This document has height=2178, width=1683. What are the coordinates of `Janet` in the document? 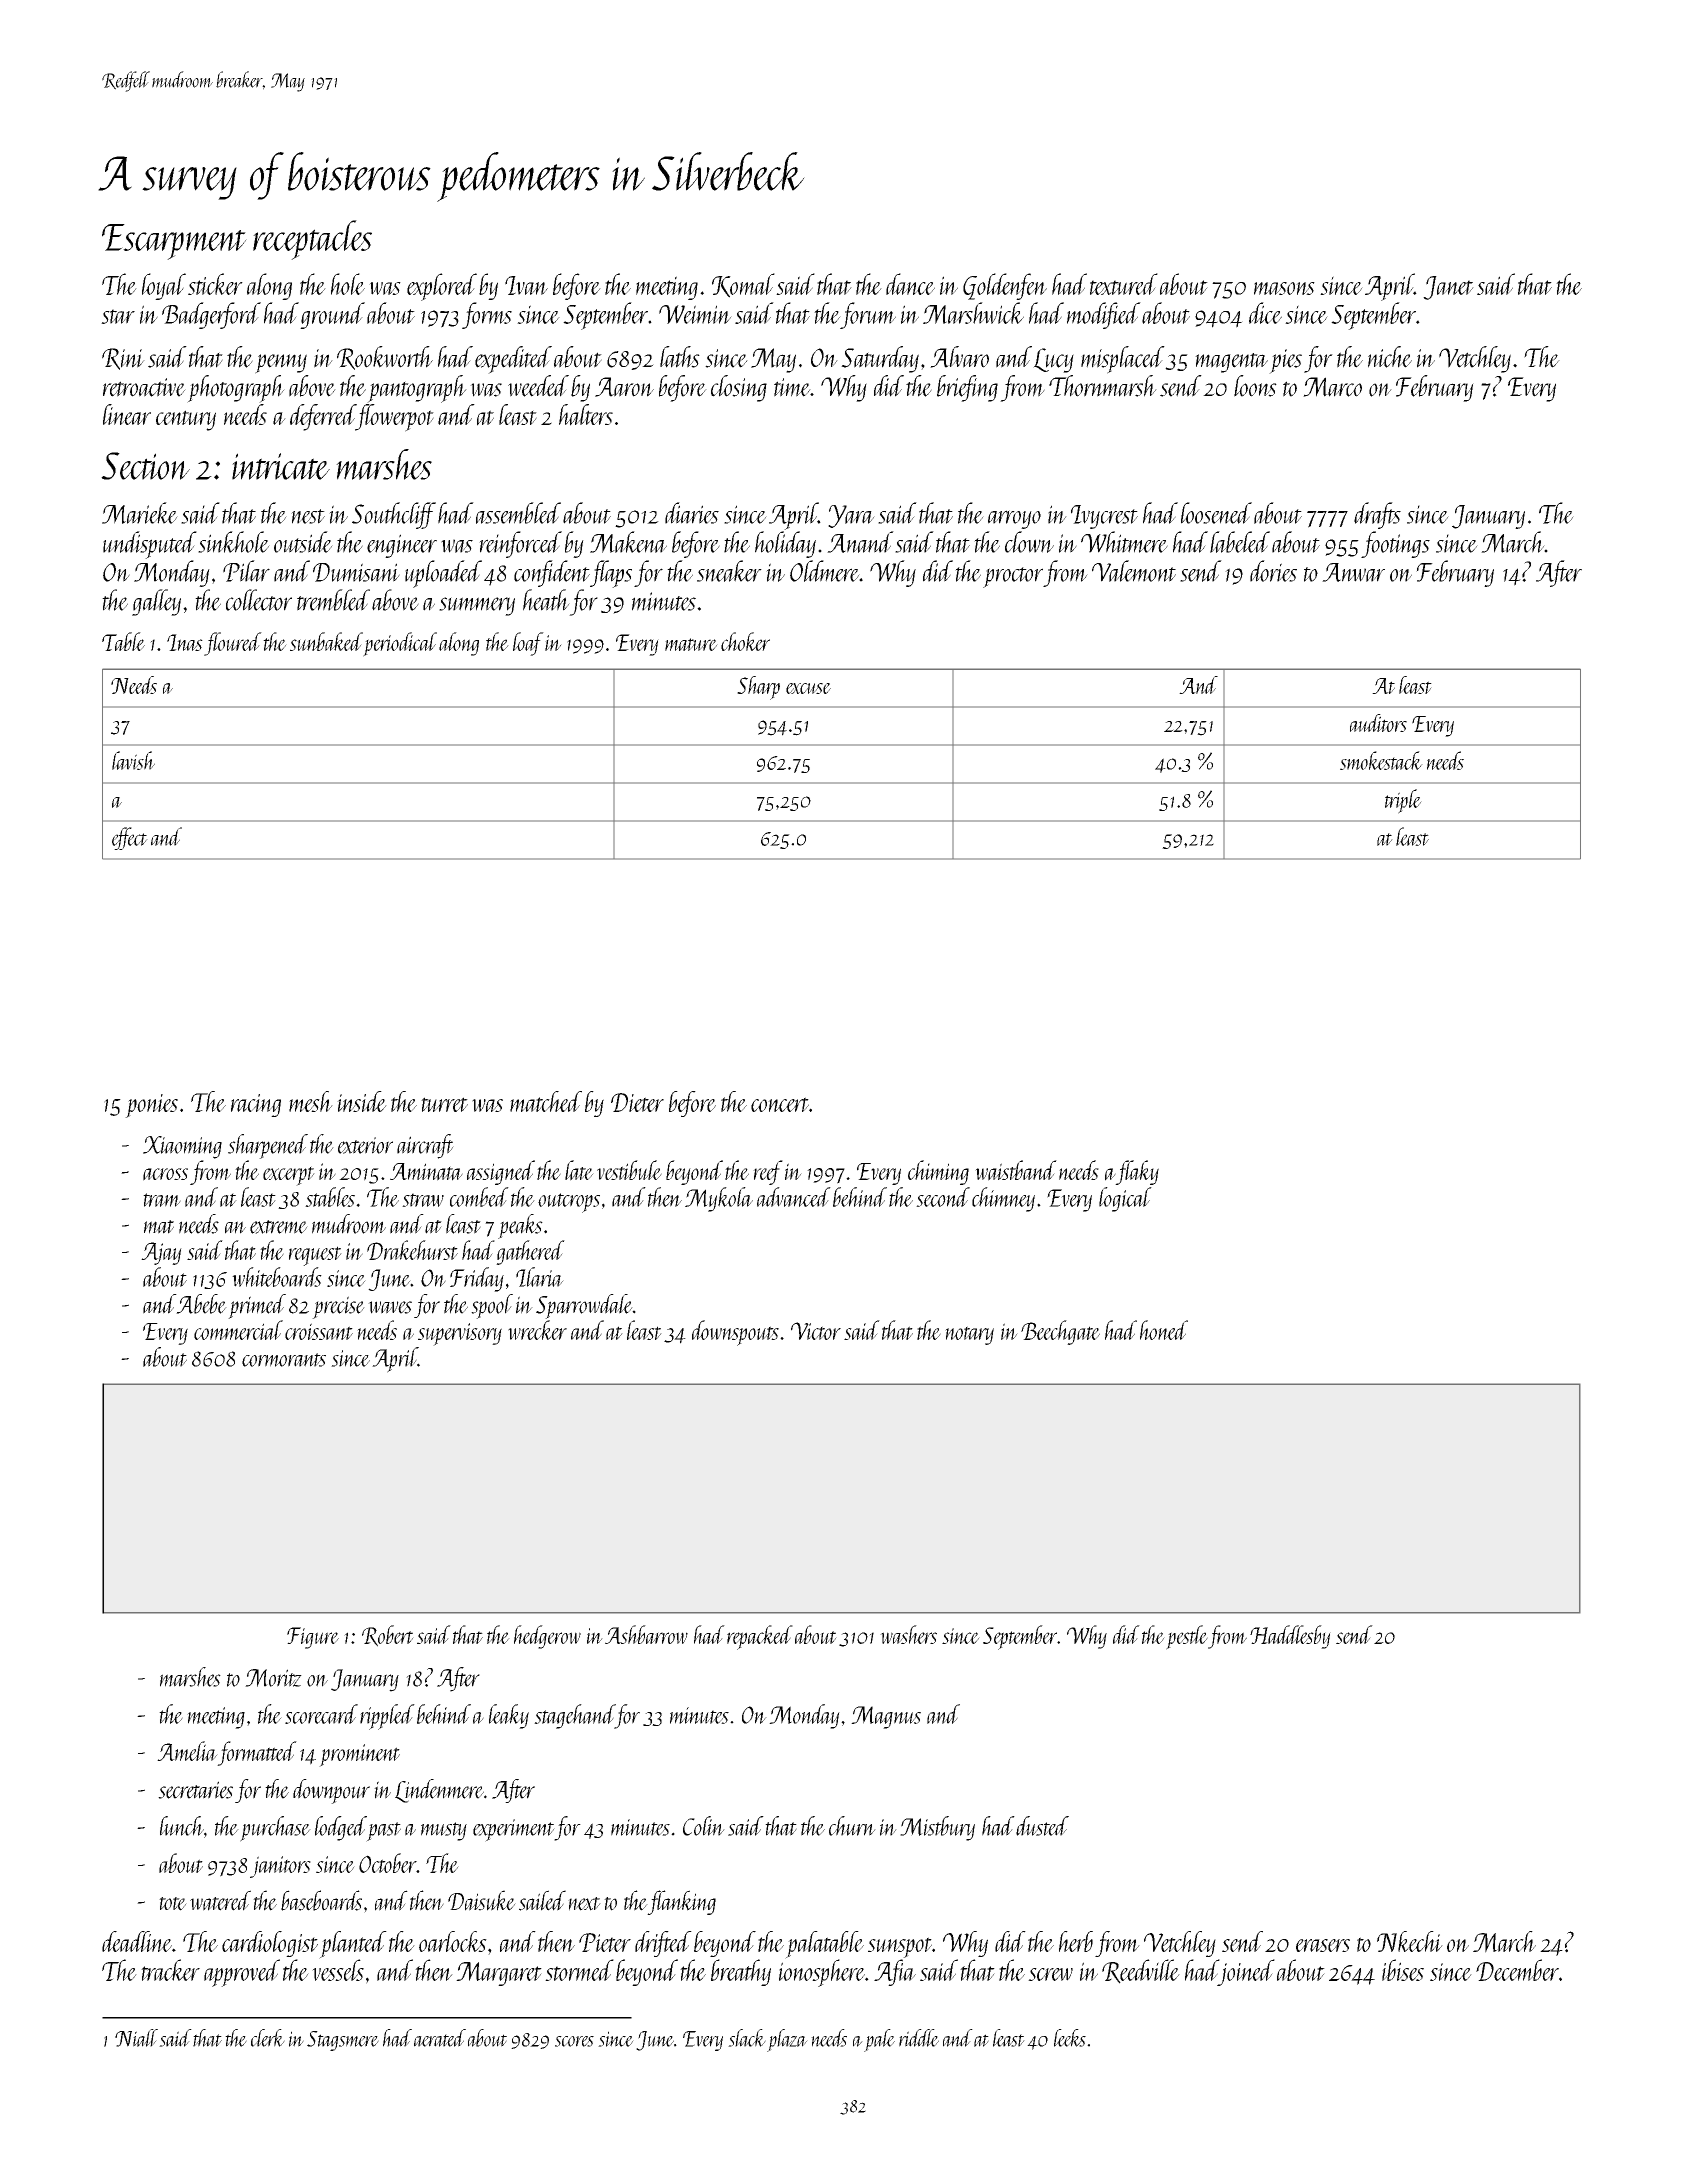 It's located at (1448, 288).
